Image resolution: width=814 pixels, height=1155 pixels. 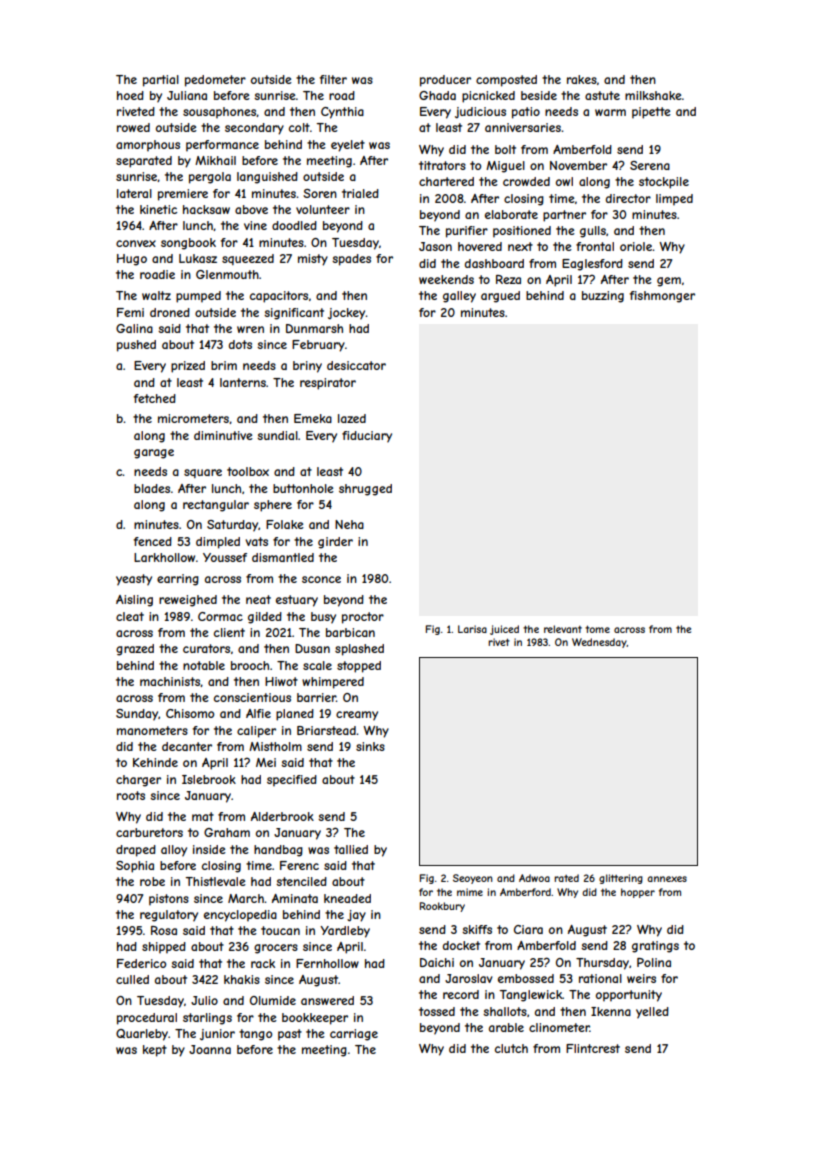 I want to click on Cynthia, so click(x=342, y=113).
